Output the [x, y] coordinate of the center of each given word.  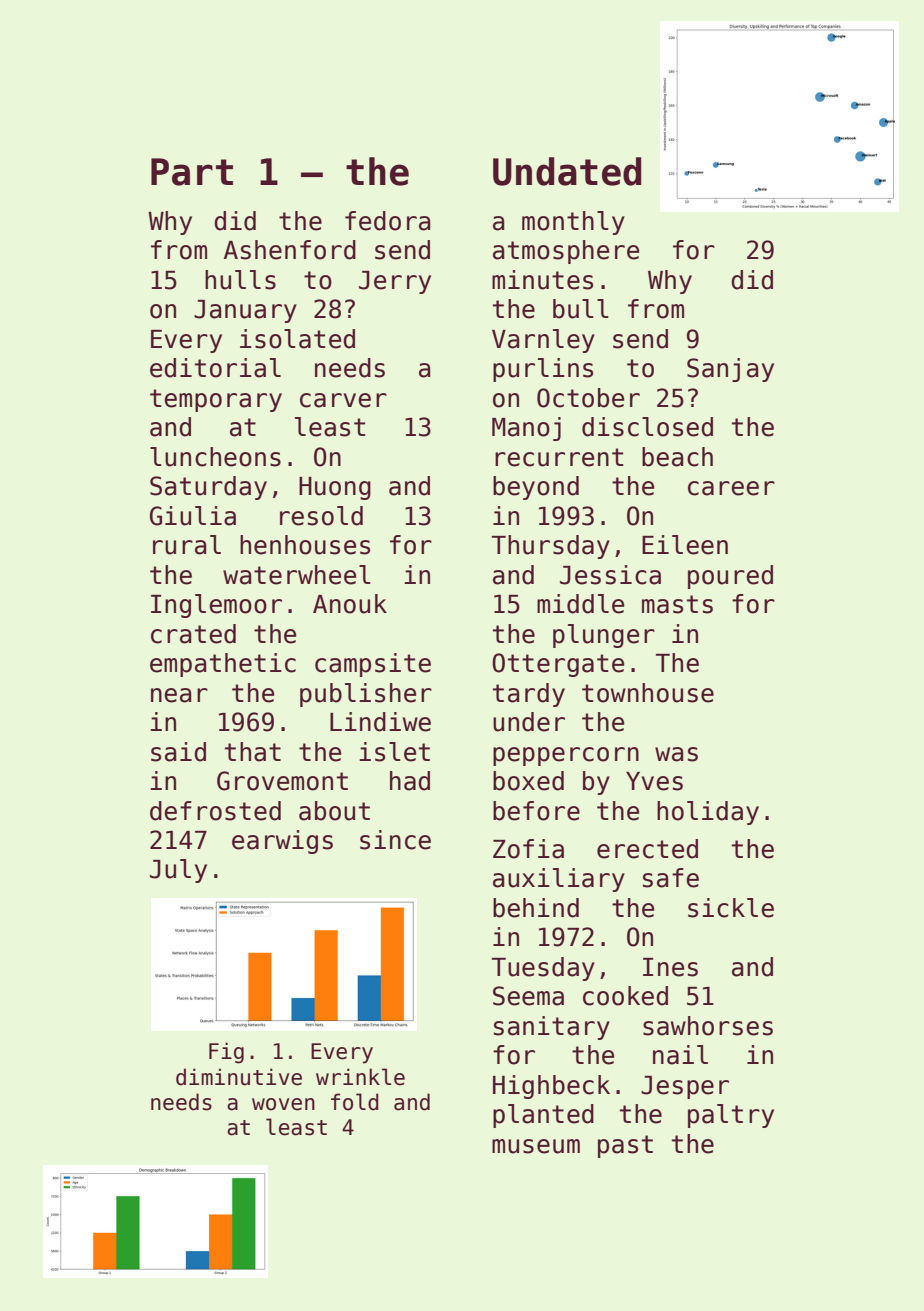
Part [192, 172]
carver [343, 400]
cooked [625, 996]
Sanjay [730, 370]
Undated [567, 171]
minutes [542, 280]
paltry [731, 1116]
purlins [543, 370]
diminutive [239, 1077]
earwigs [282, 842]
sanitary [552, 1028]
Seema [528, 996]
